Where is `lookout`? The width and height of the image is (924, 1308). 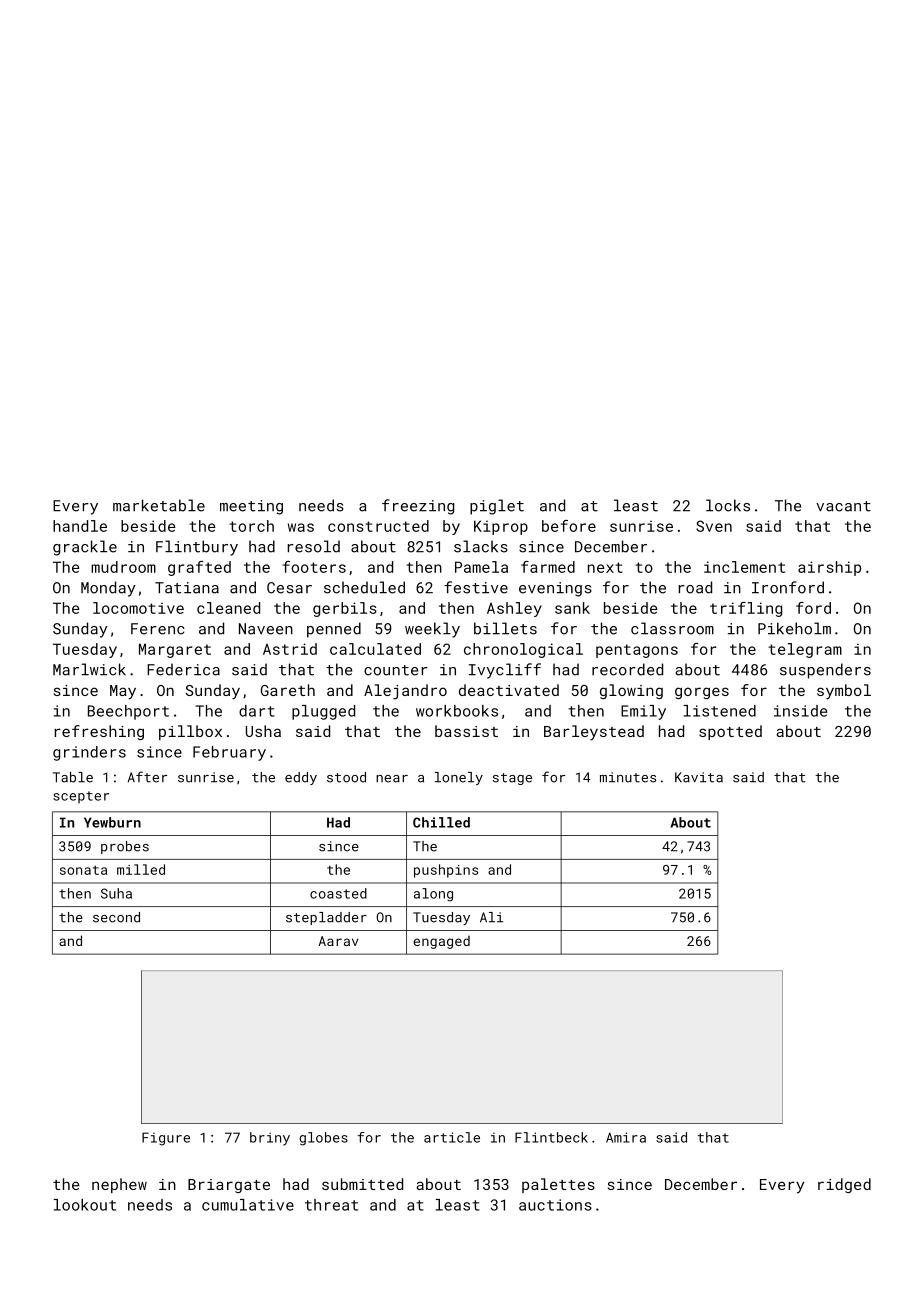
lookout is located at coordinates (85, 1205).
